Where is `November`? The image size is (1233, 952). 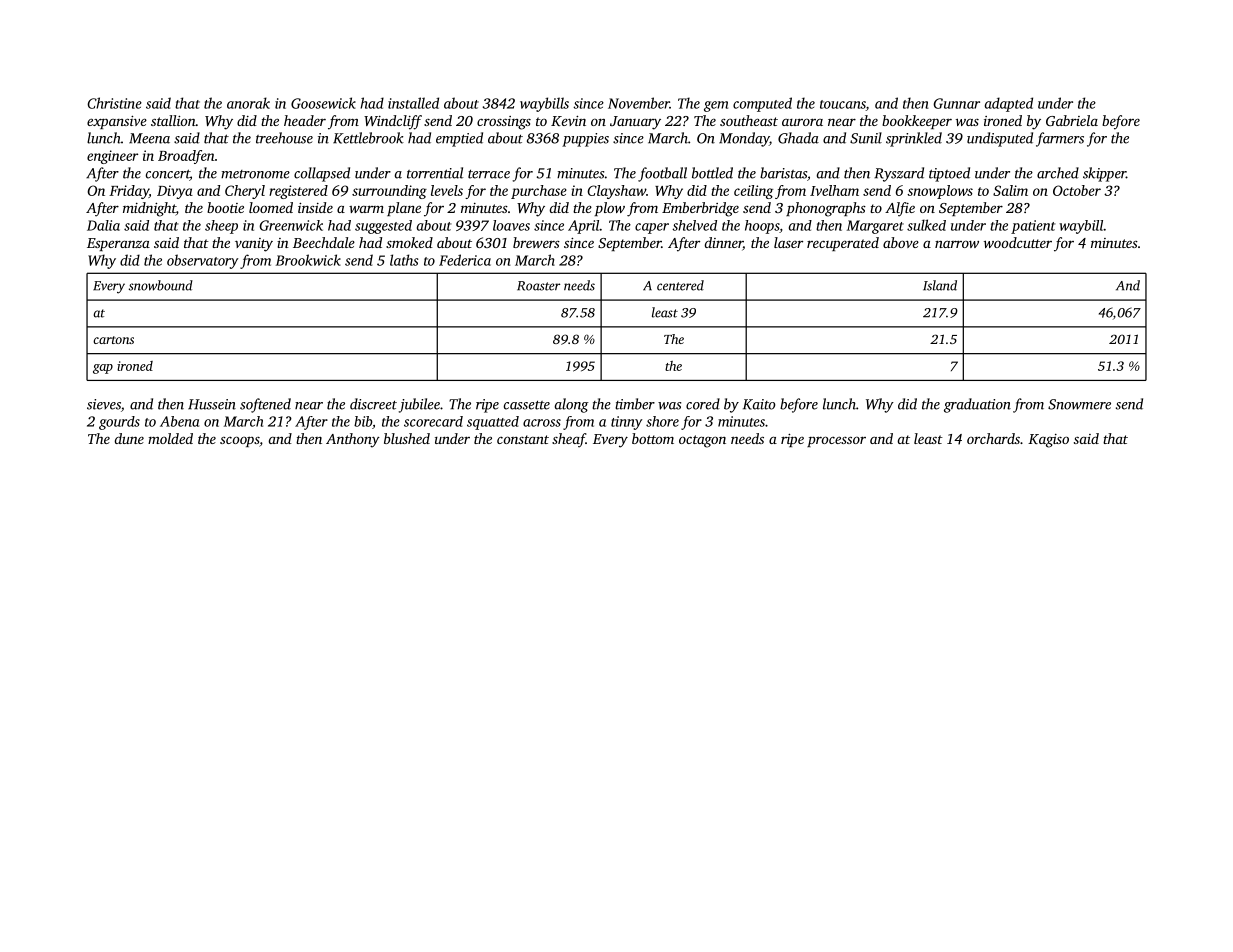
November is located at coordinates (639, 103).
